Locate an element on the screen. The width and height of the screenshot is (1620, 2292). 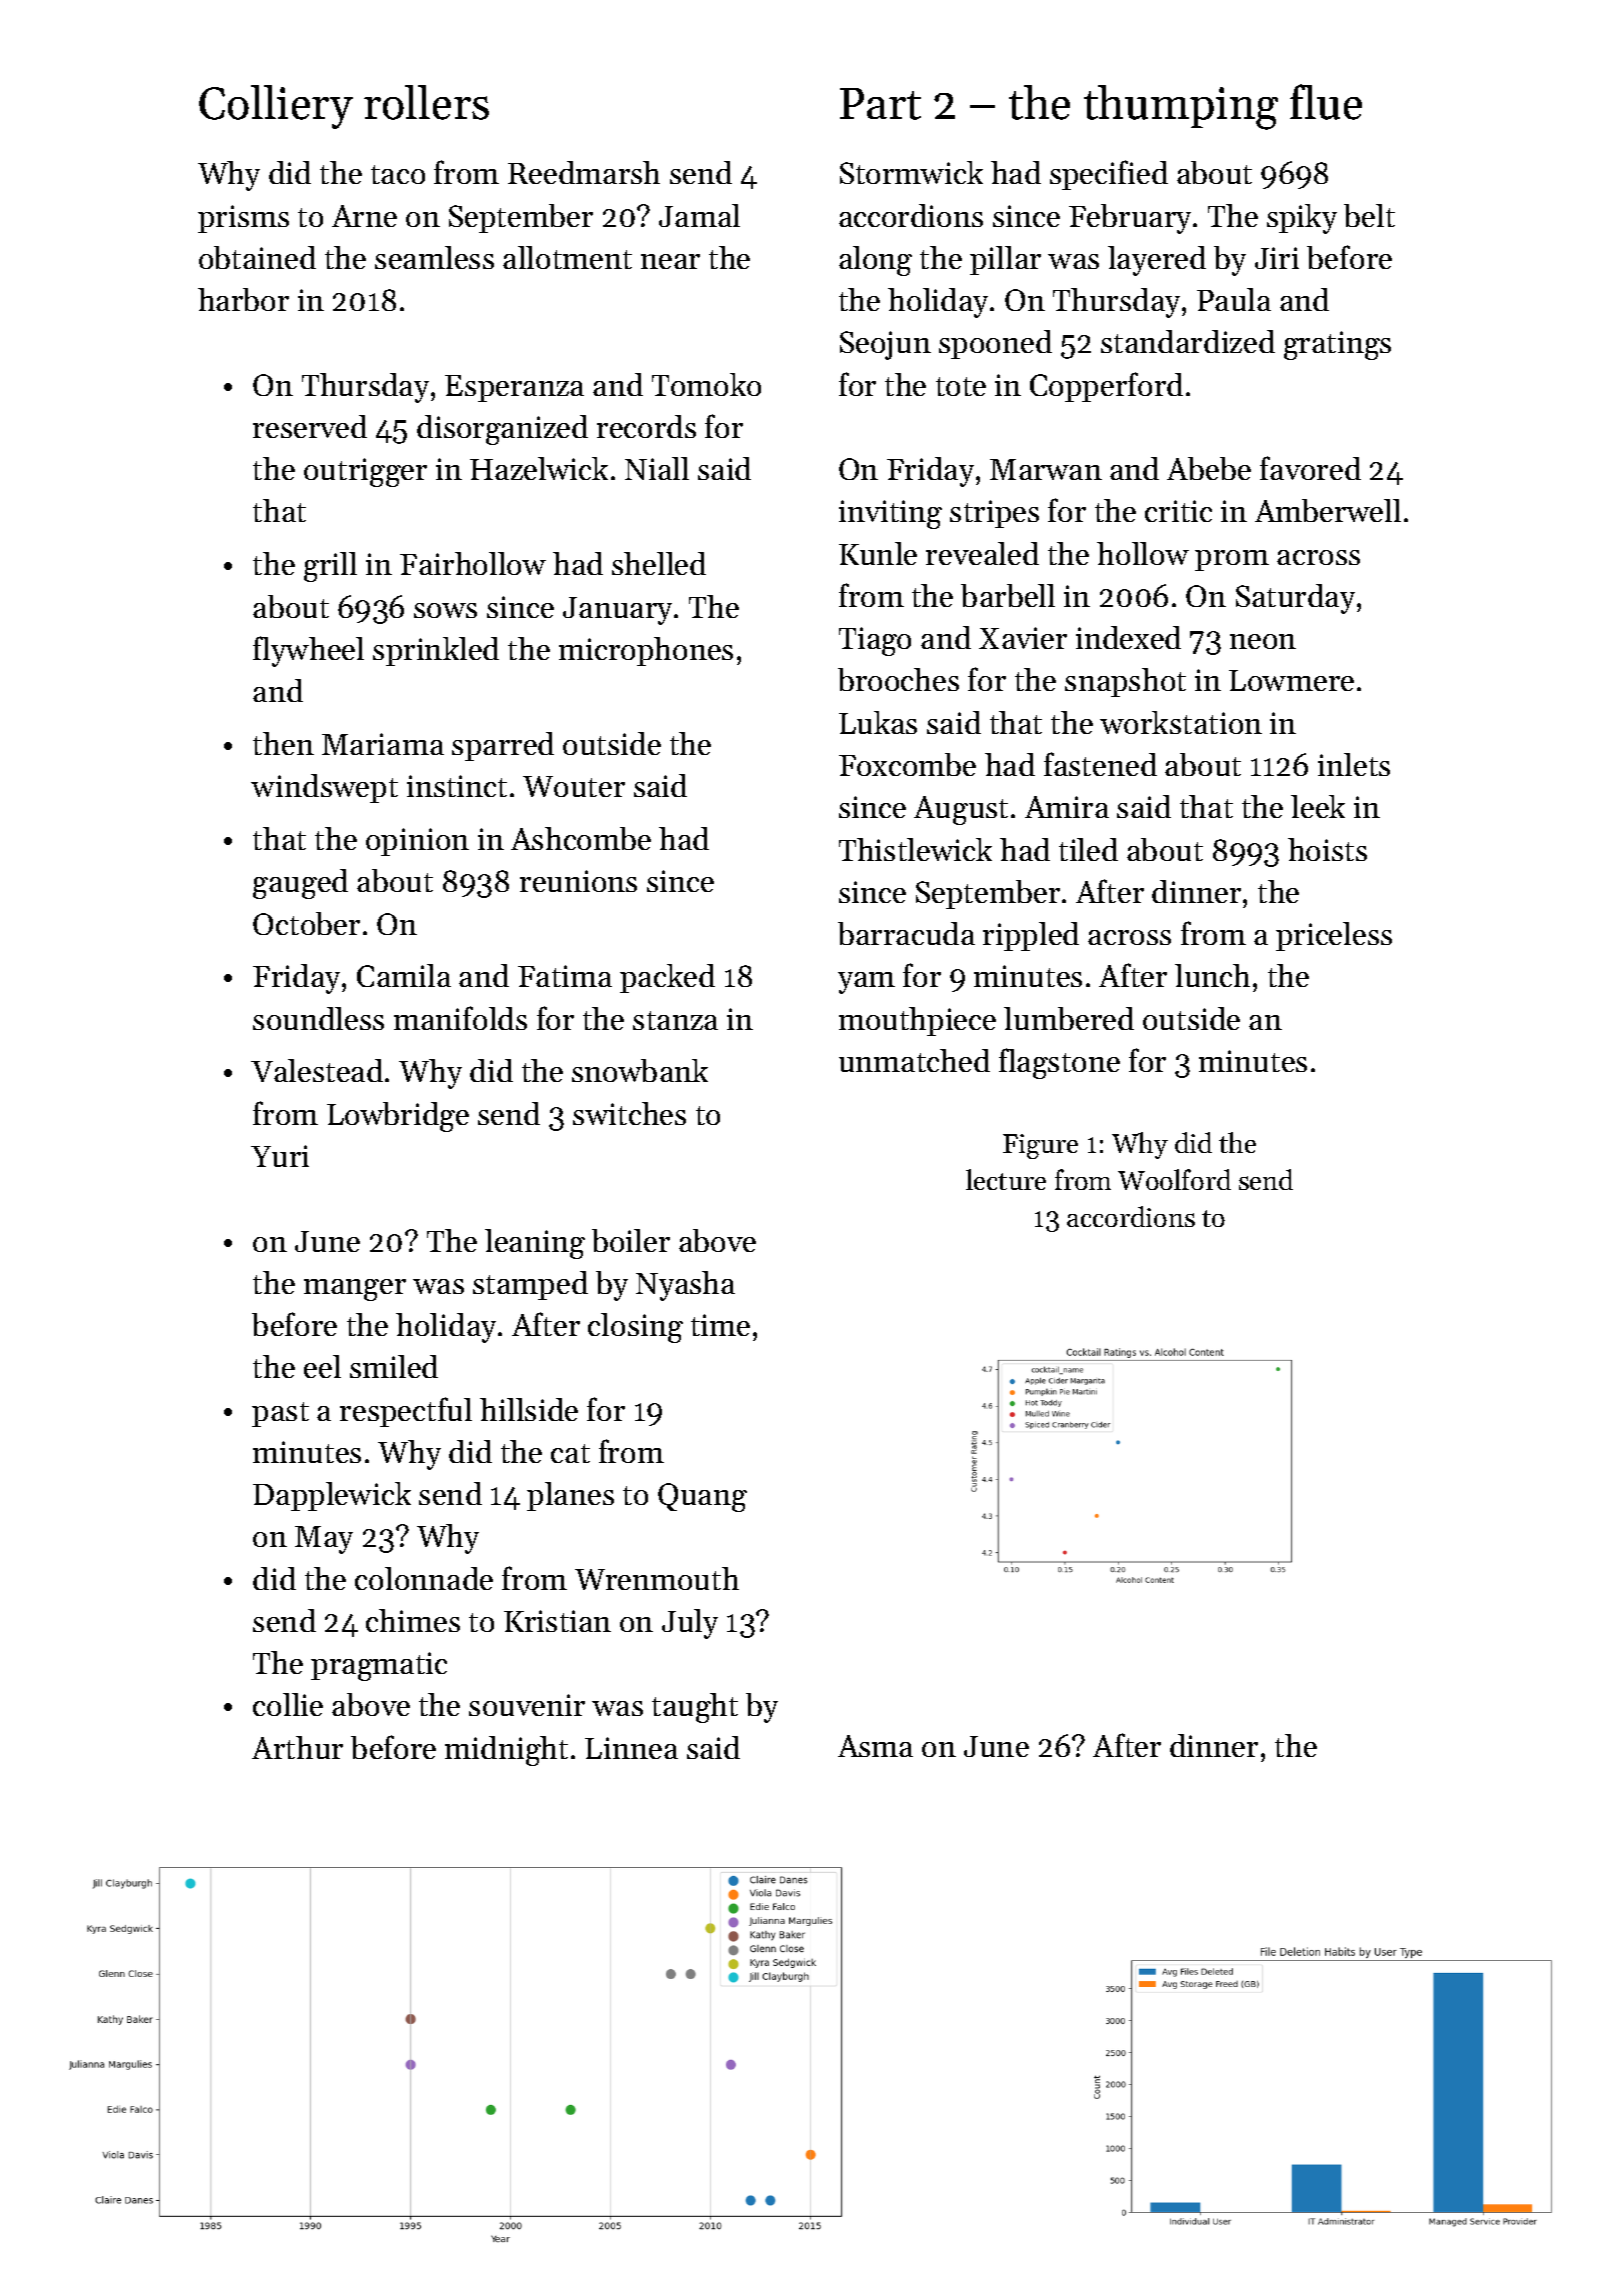
midnight is located at coordinates (506, 1751).
